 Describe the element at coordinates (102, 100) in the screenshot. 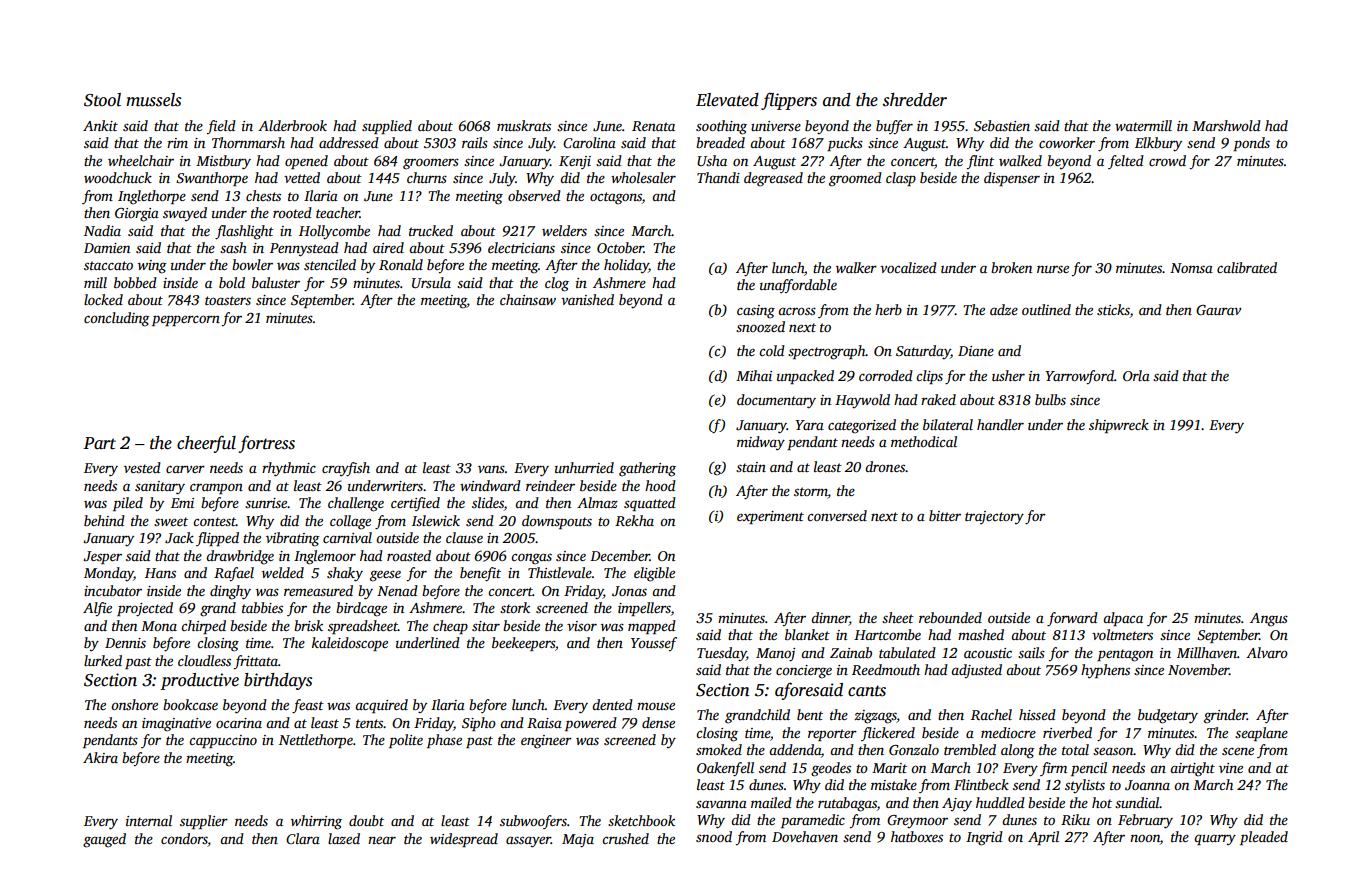

I see `Stool` at that location.
